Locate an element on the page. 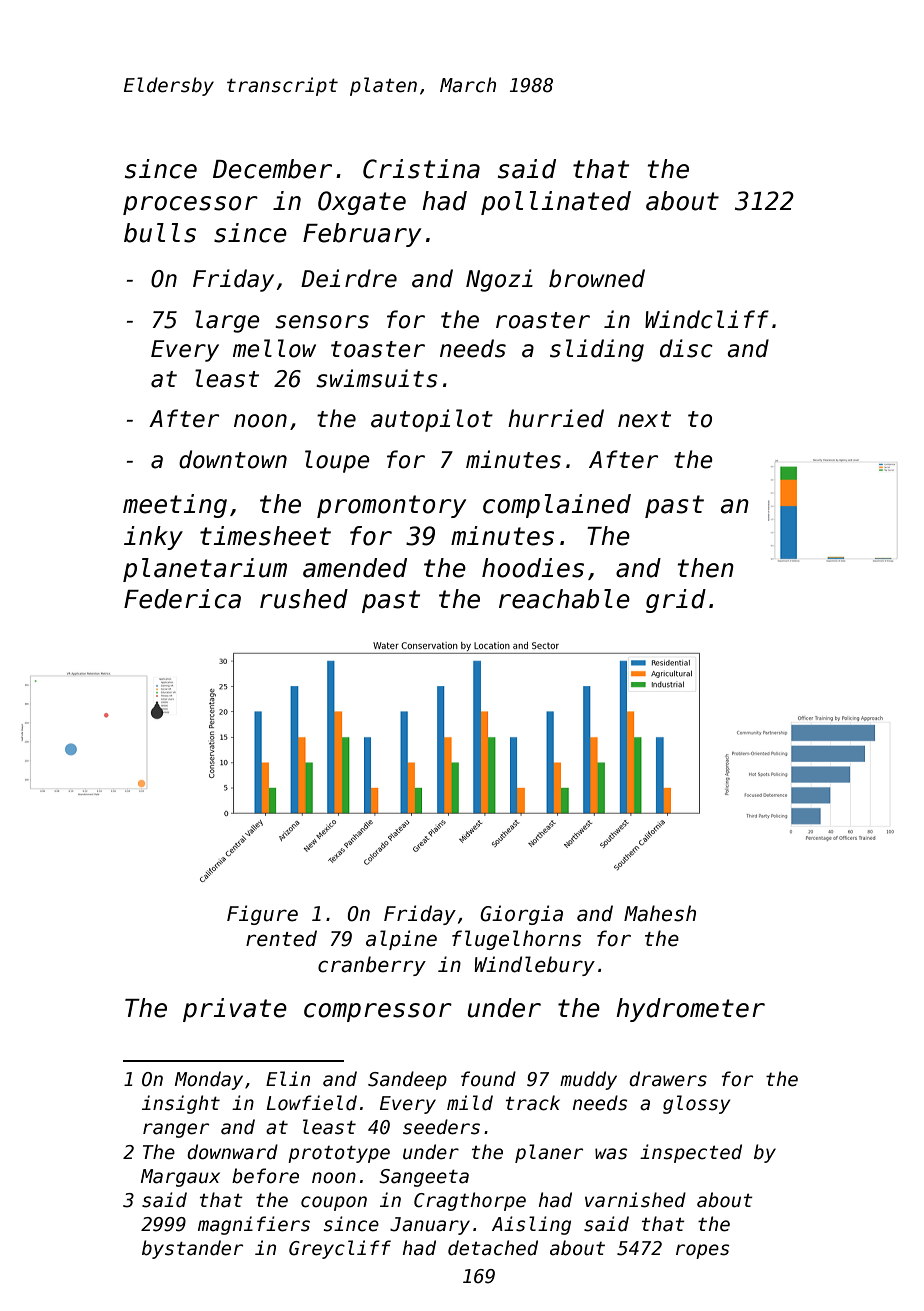 This document has width=924, height=1311. pollinated is located at coordinates (556, 203).
